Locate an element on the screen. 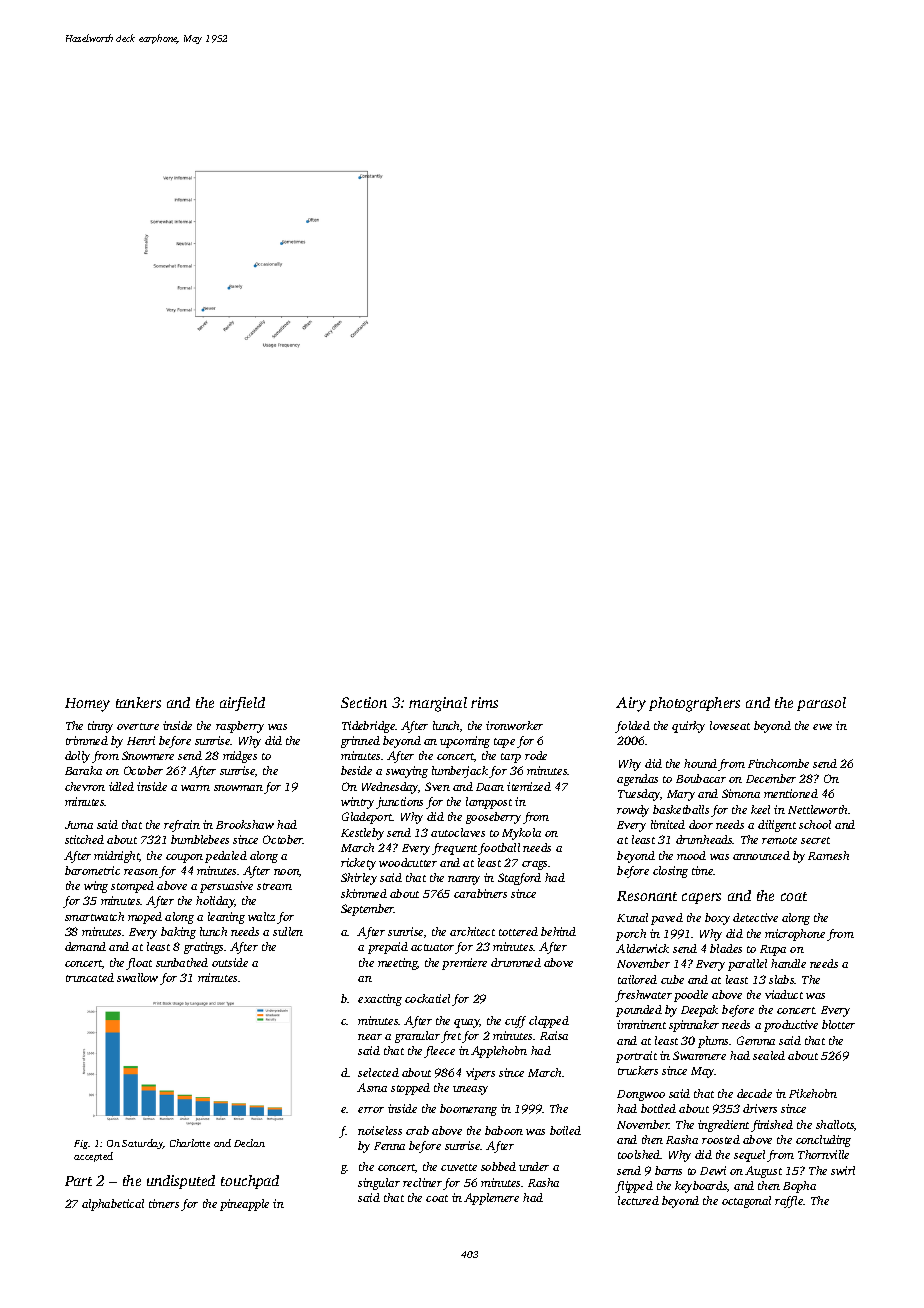 Image resolution: width=924 pixels, height=1308 pixels. meeting is located at coordinates (398, 964).
